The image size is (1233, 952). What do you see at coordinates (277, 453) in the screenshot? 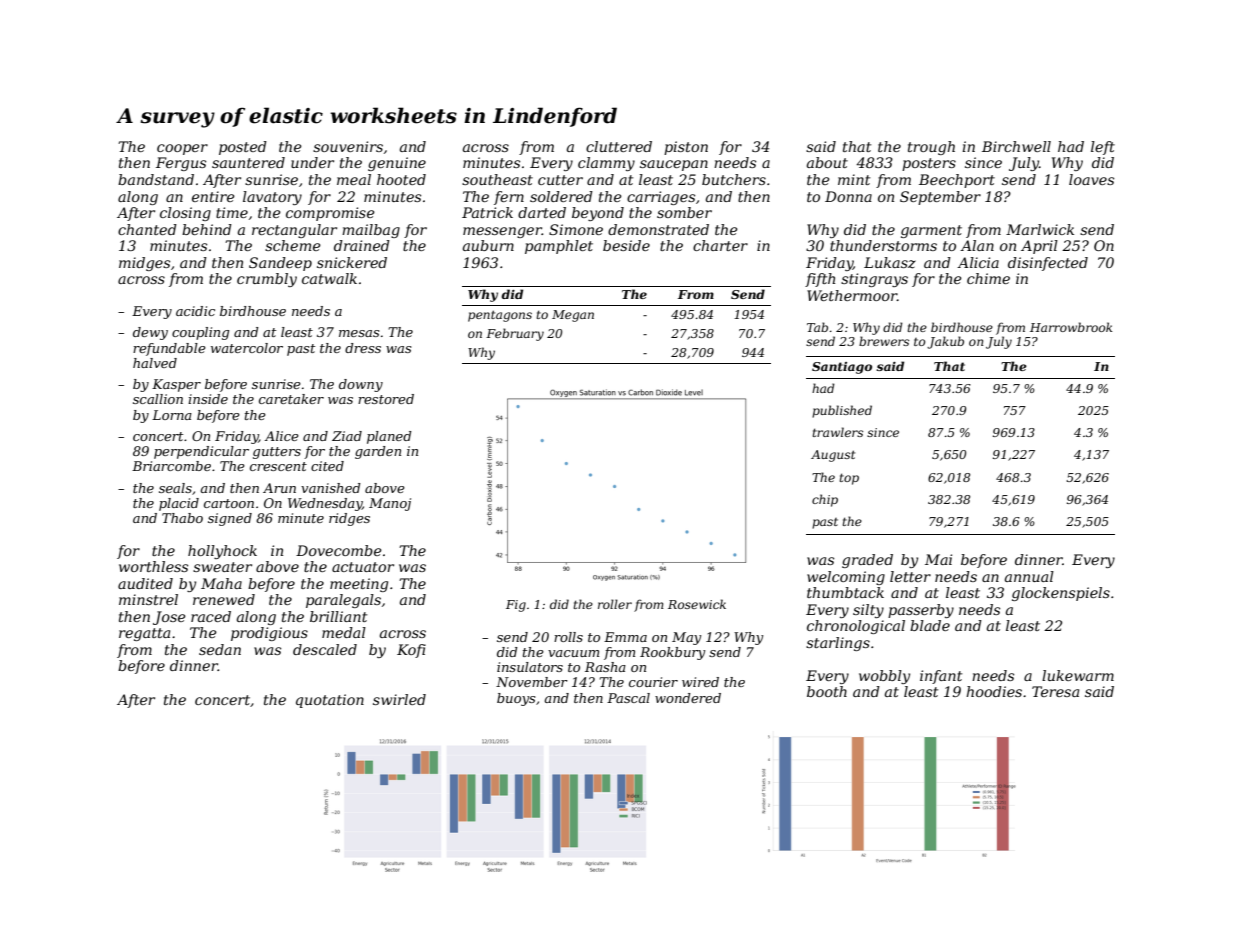
I see `gutters` at bounding box center [277, 453].
